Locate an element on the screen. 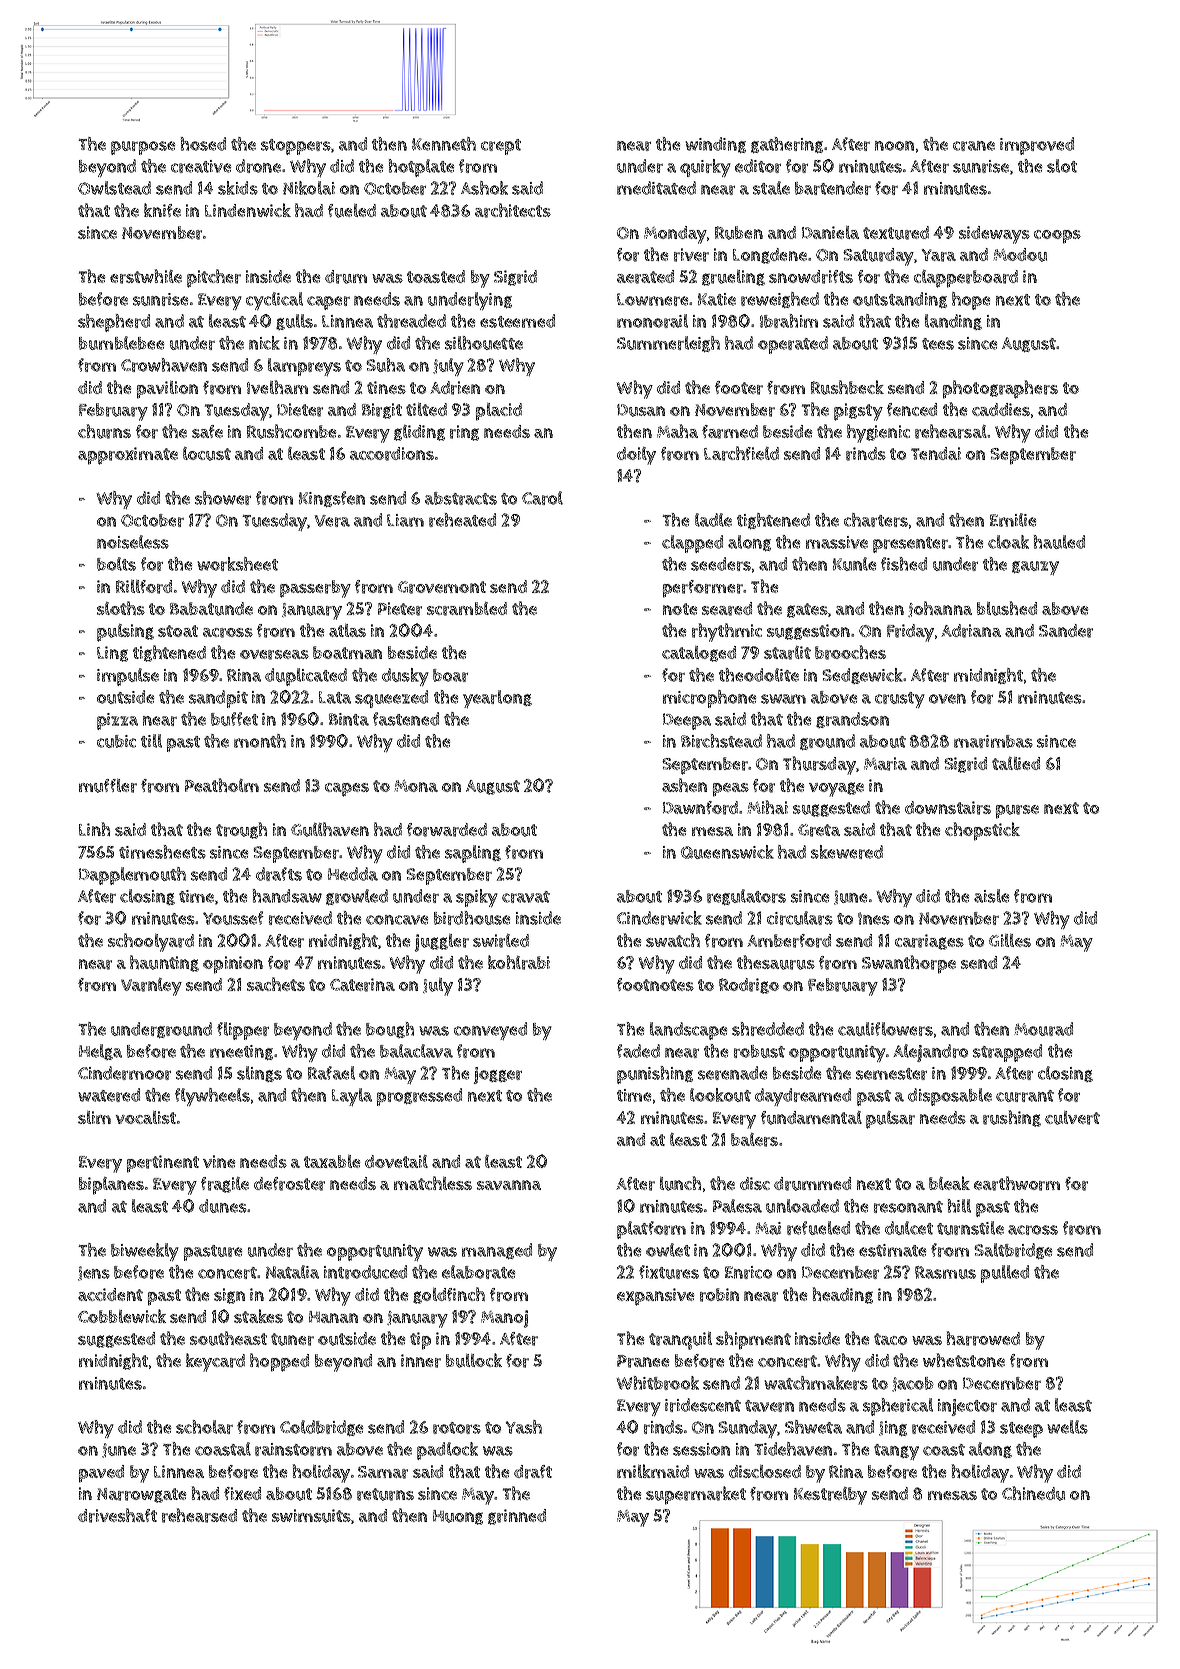 The width and height of the screenshot is (1180, 1669). Sander is located at coordinates (1066, 631).
